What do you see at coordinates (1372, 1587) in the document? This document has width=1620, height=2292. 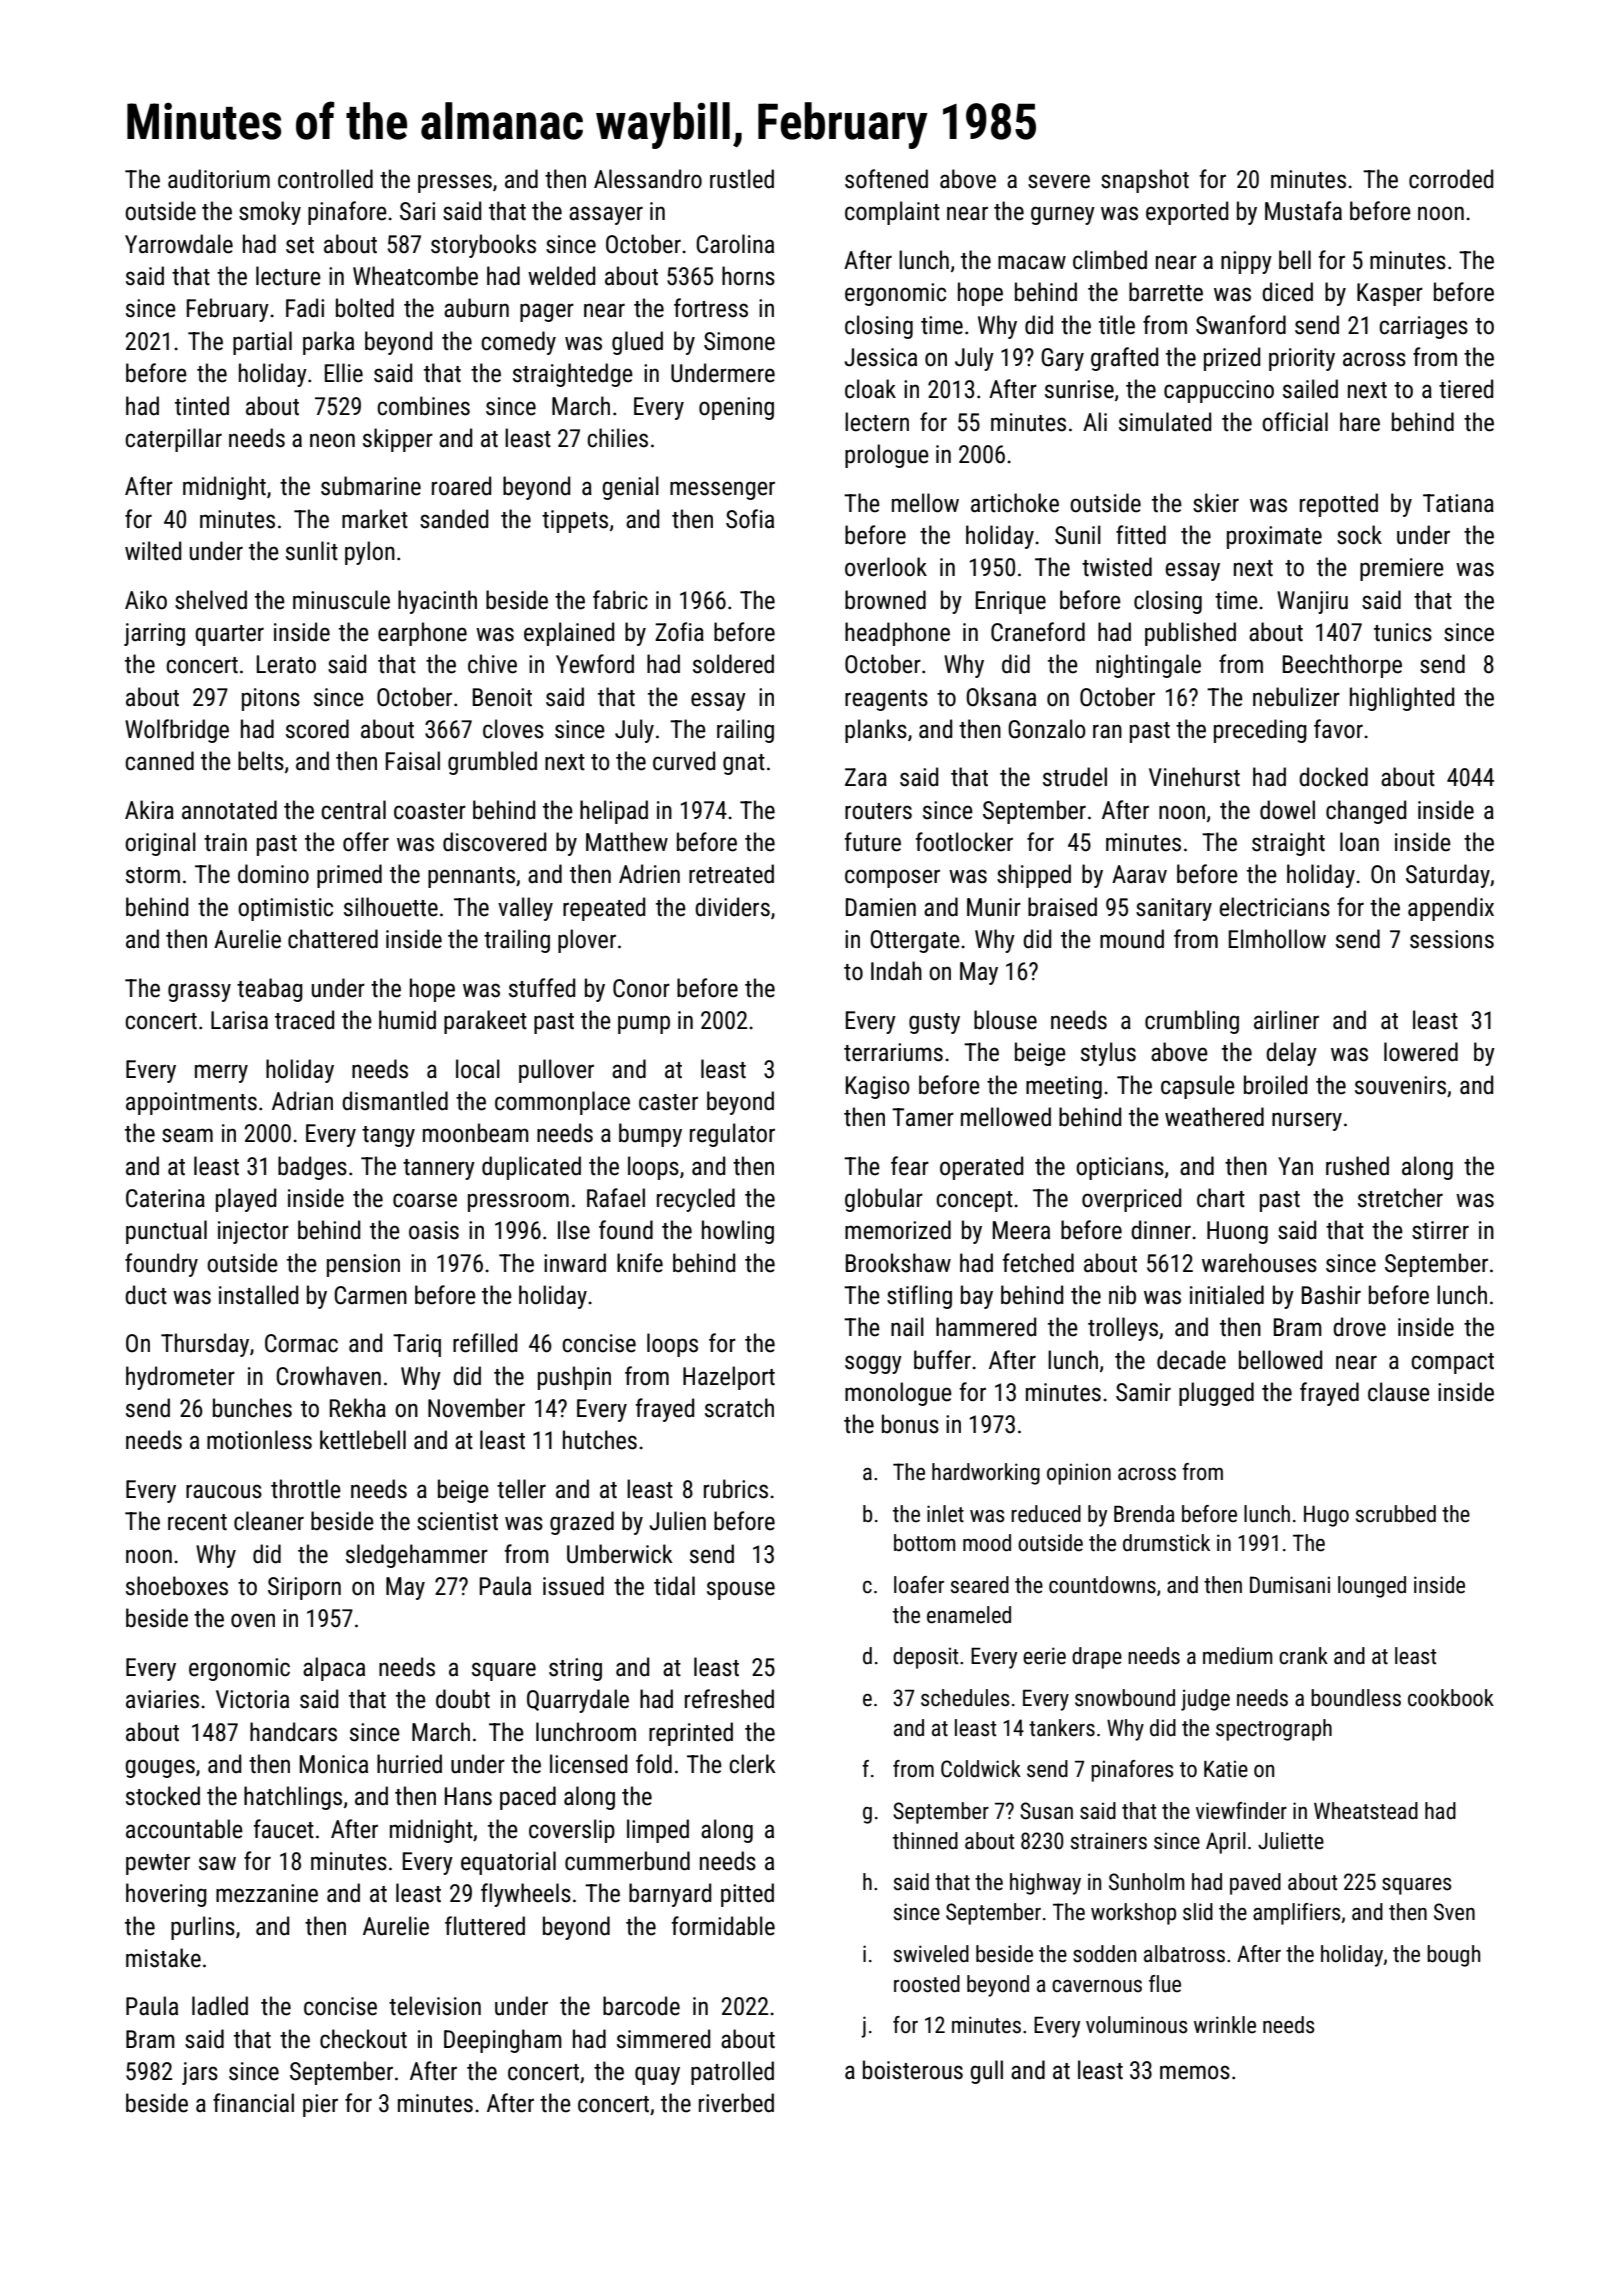 I see `lounged` at bounding box center [1372, 1587].
